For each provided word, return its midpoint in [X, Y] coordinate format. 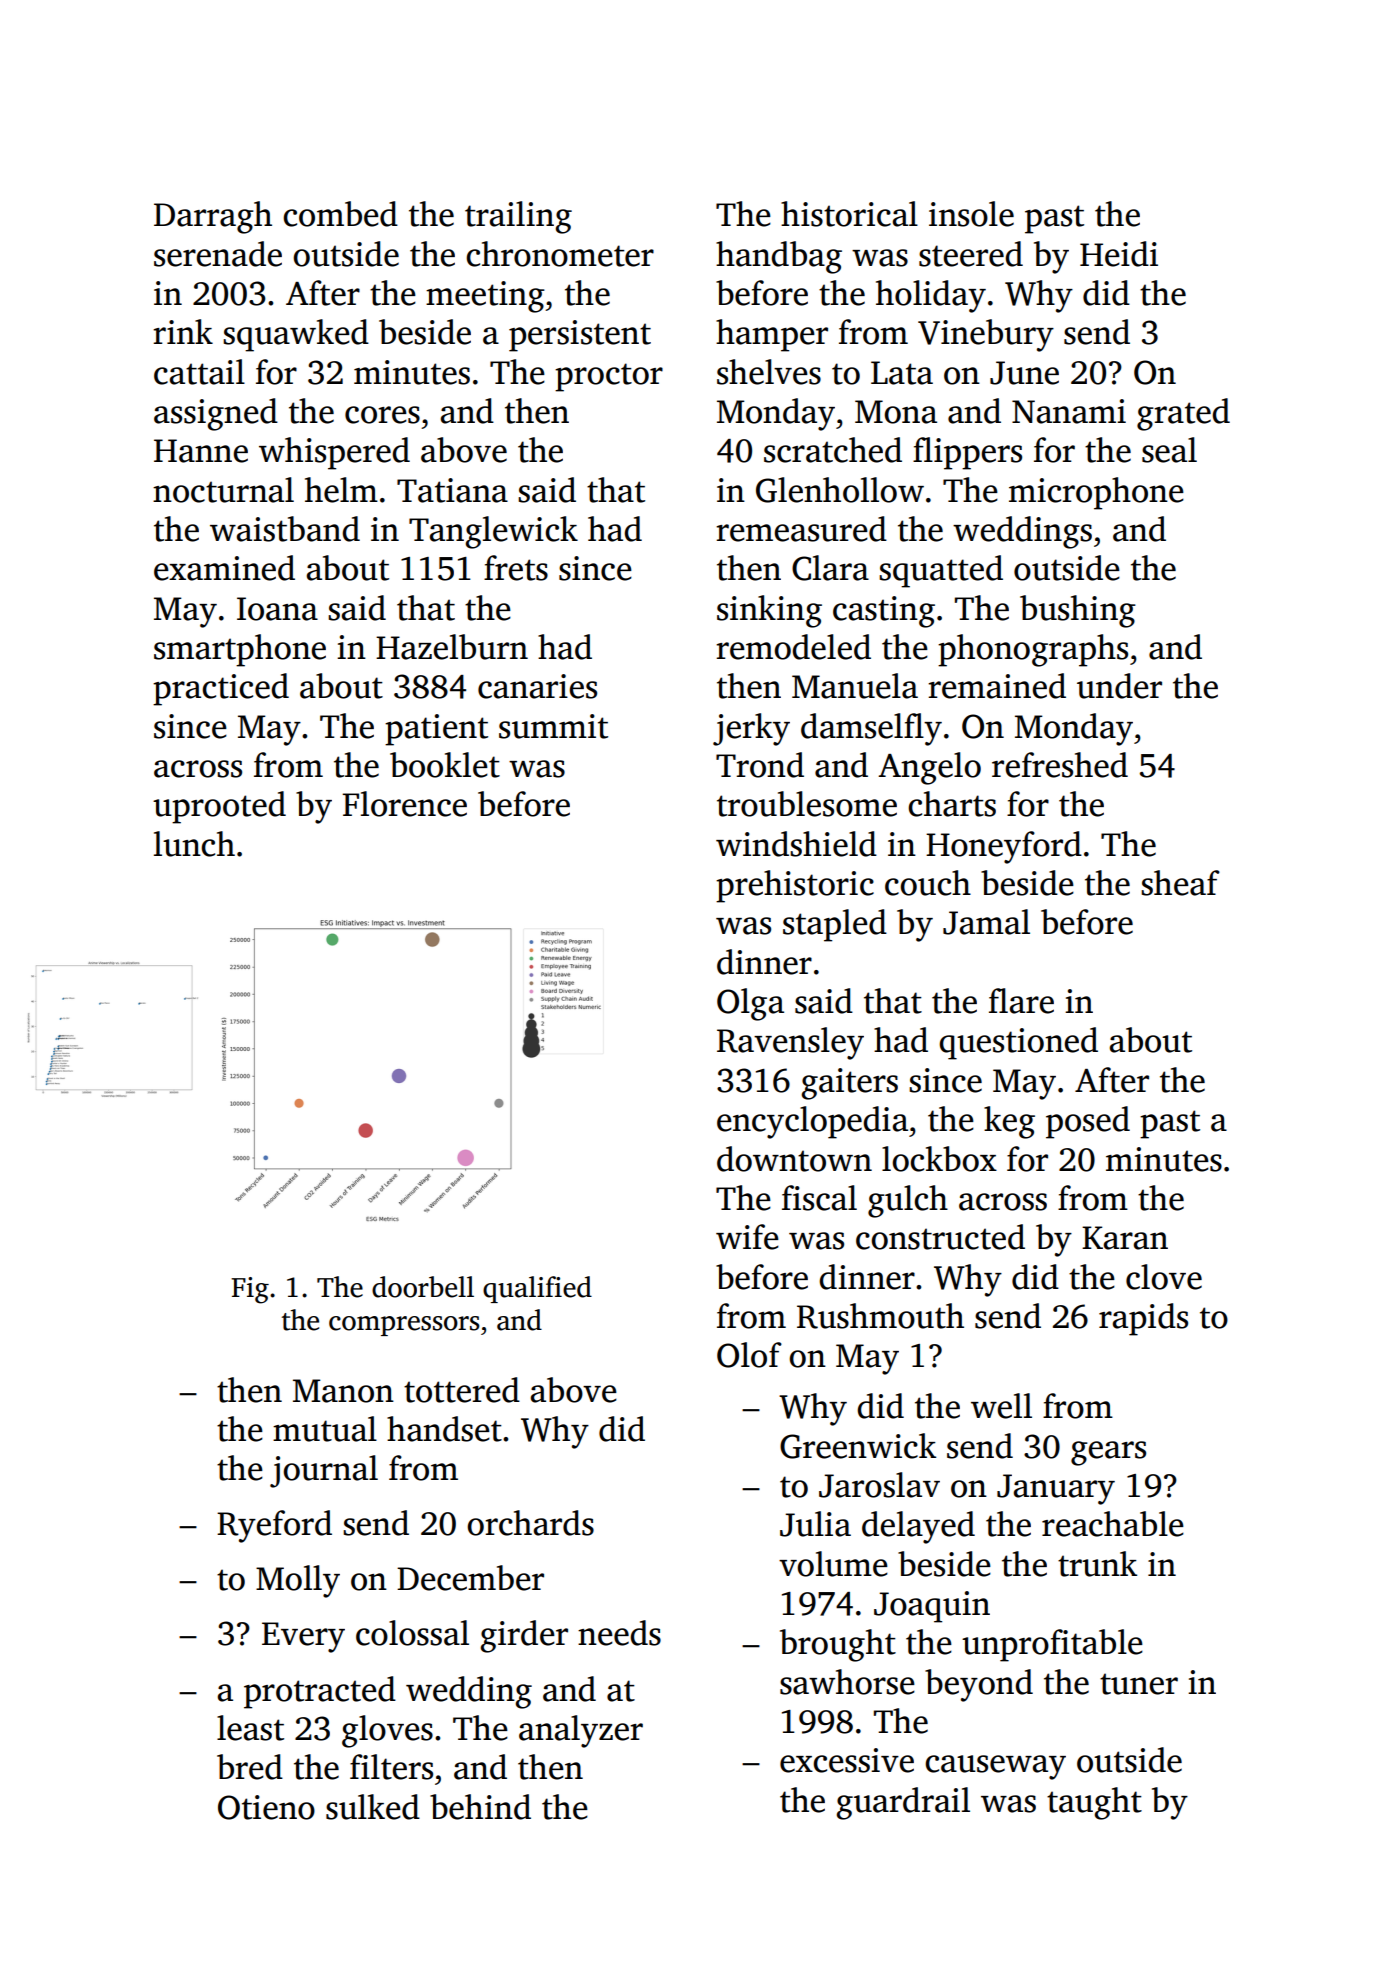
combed [340, 214]
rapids [1143, 1319]
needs [619, 1633]
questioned [1018, 1043]
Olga [750, 1004]
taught [1094, 1803]
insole [971, 214]
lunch [194, 844]
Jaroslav [879, 1485]
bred [250, 1767]
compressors [404, 1326]
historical [849, 214]
